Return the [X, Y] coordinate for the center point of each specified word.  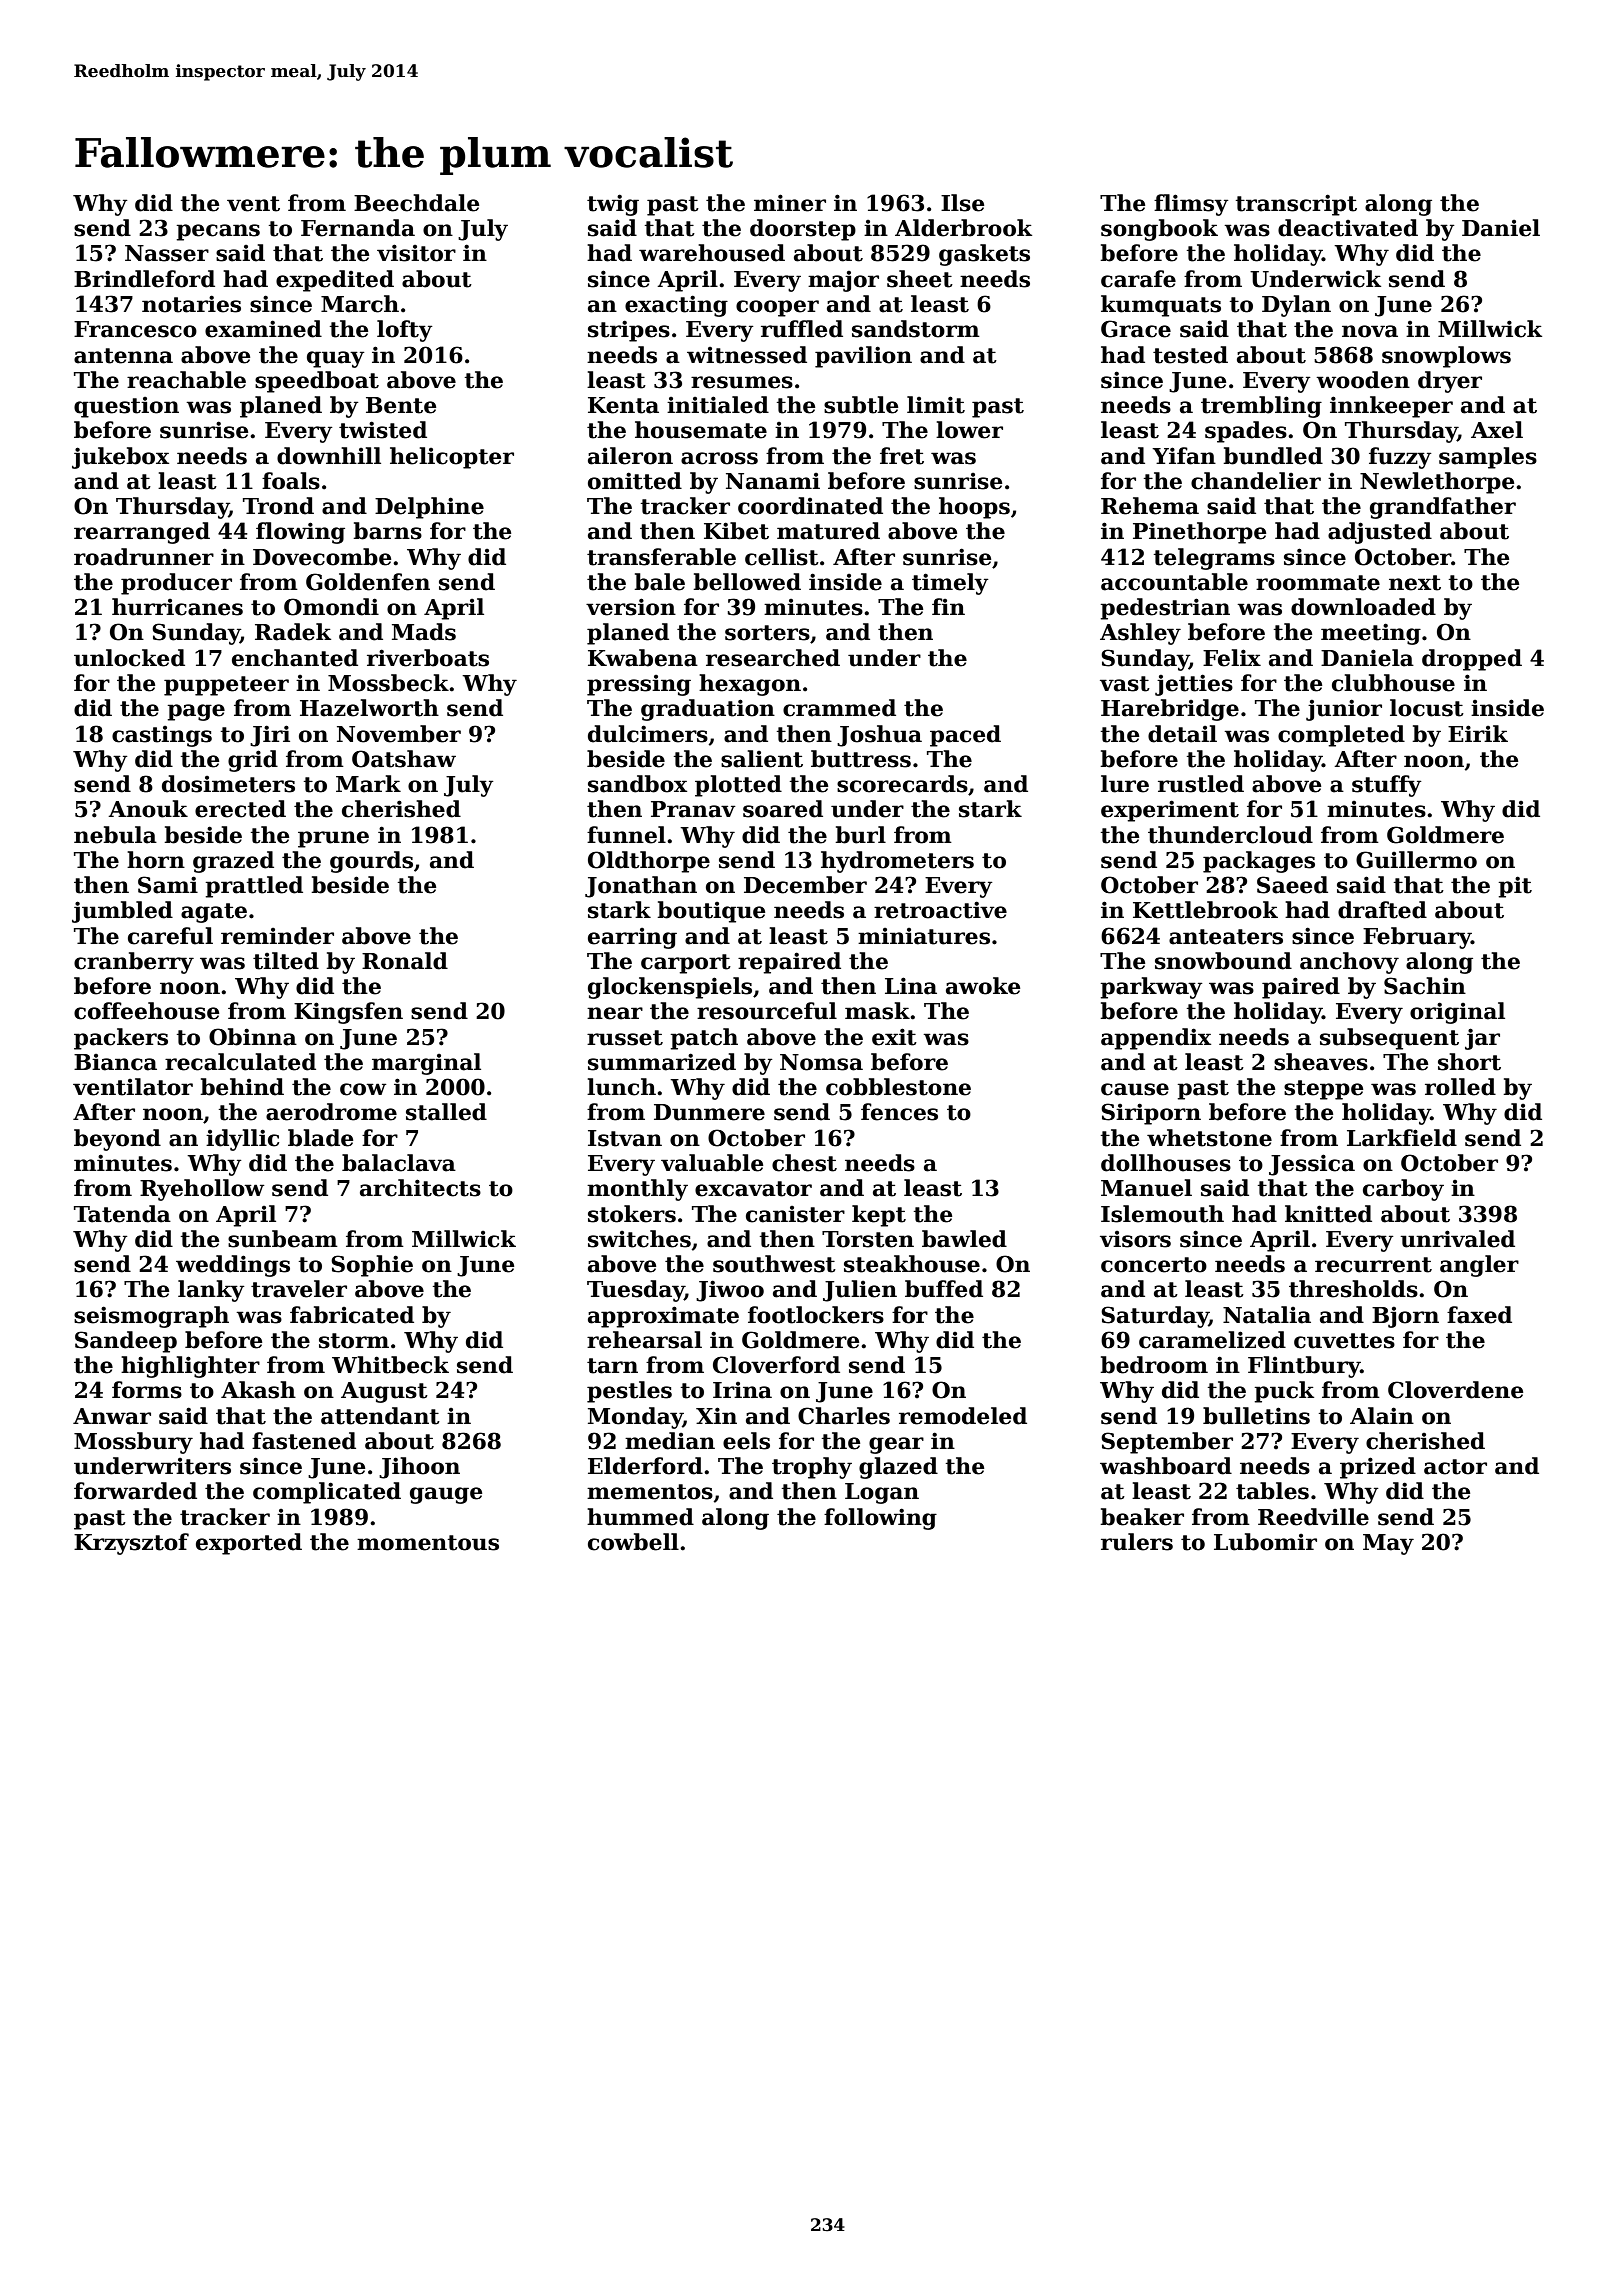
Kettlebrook [1205, 910]
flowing [300, 533]
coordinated [810, 506]
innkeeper [1391, 407]
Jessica [1312, 1165]
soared [783, 809]
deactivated [1348, 228]
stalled [446, 1112]
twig [613, 205]
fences [899, 1112]
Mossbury [133, 1443]
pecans [218, 232]
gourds [371, 862]
